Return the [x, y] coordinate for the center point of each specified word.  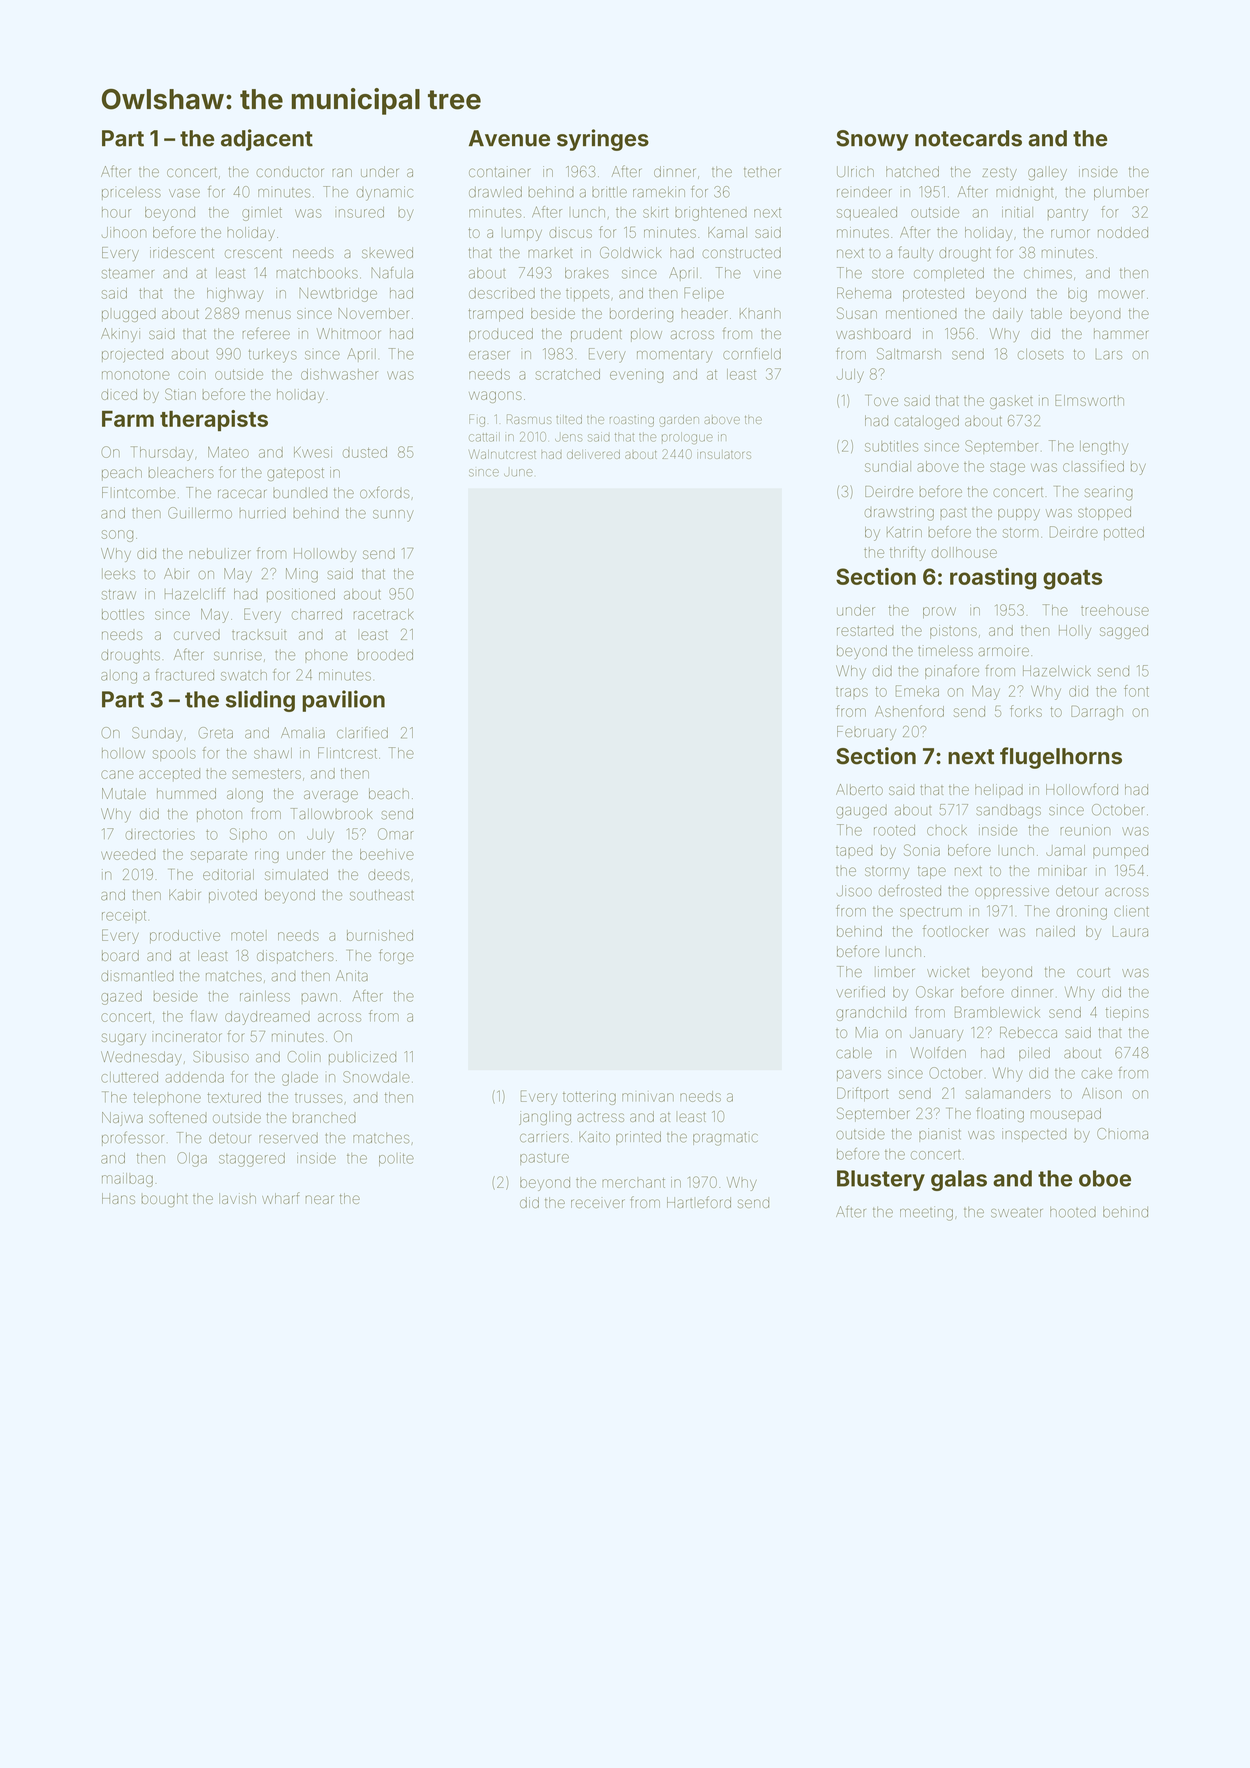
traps [852, 693]
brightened [711, 214]
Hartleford [699, 1202]
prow [939, 612]
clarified [362, 733]
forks [1026, 711]
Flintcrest [347, 753]
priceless [131, 194]
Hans [118, 1198]
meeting [926, 1213]
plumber [1121, 193]
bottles [123, 614]
